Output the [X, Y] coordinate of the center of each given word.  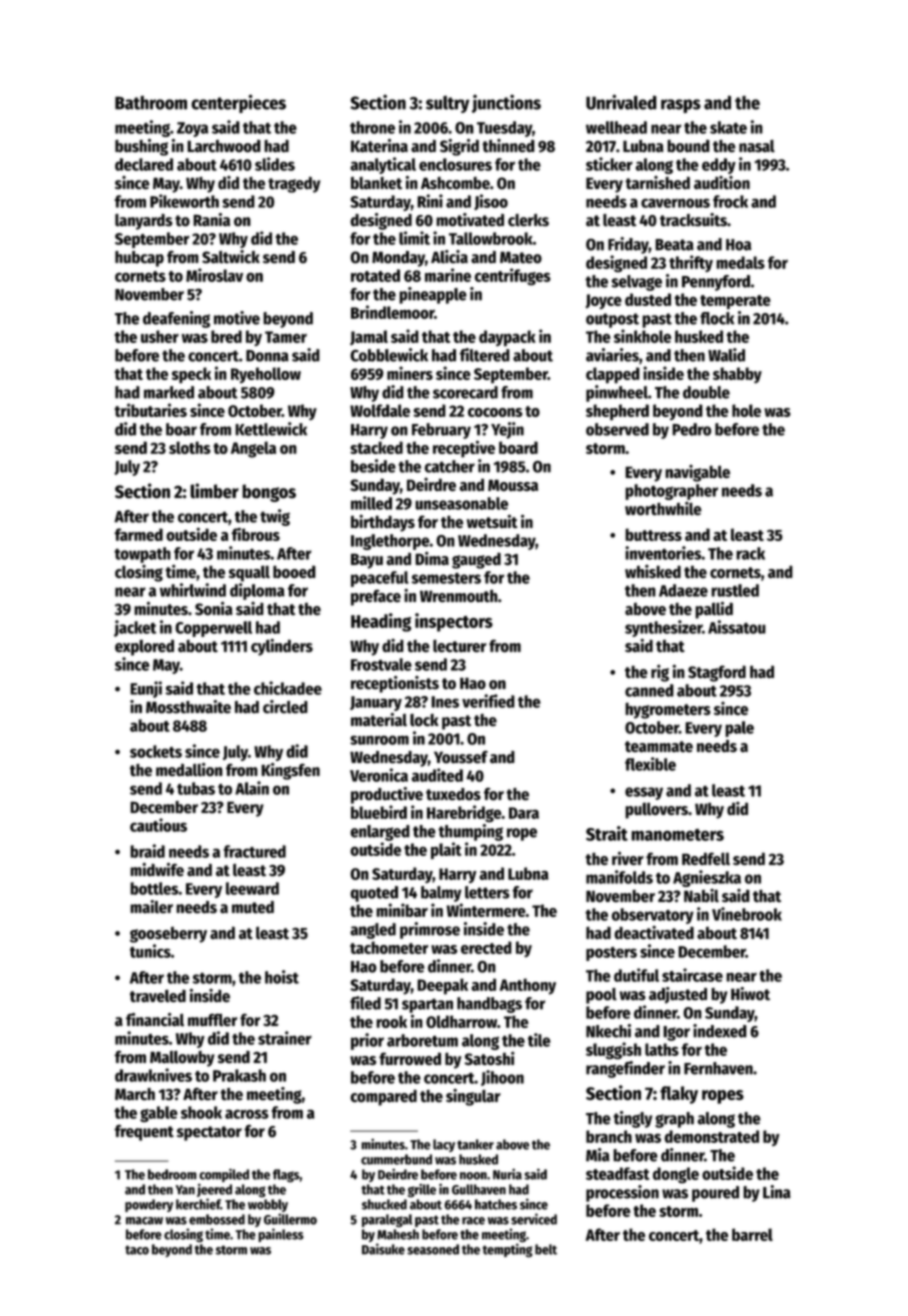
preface [376, 597]
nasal [757, 146]
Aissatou [737, 627]
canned [649, 690]
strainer [285, 1038]
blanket [376, 183]
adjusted [678, 995]
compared [383, 1097]
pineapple [433, 295]
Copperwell [213, 629]
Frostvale [381, 664]
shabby [737, 375]
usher [160, 336]
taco [137, 1250]
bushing [141, 147]
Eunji [146, 689]
